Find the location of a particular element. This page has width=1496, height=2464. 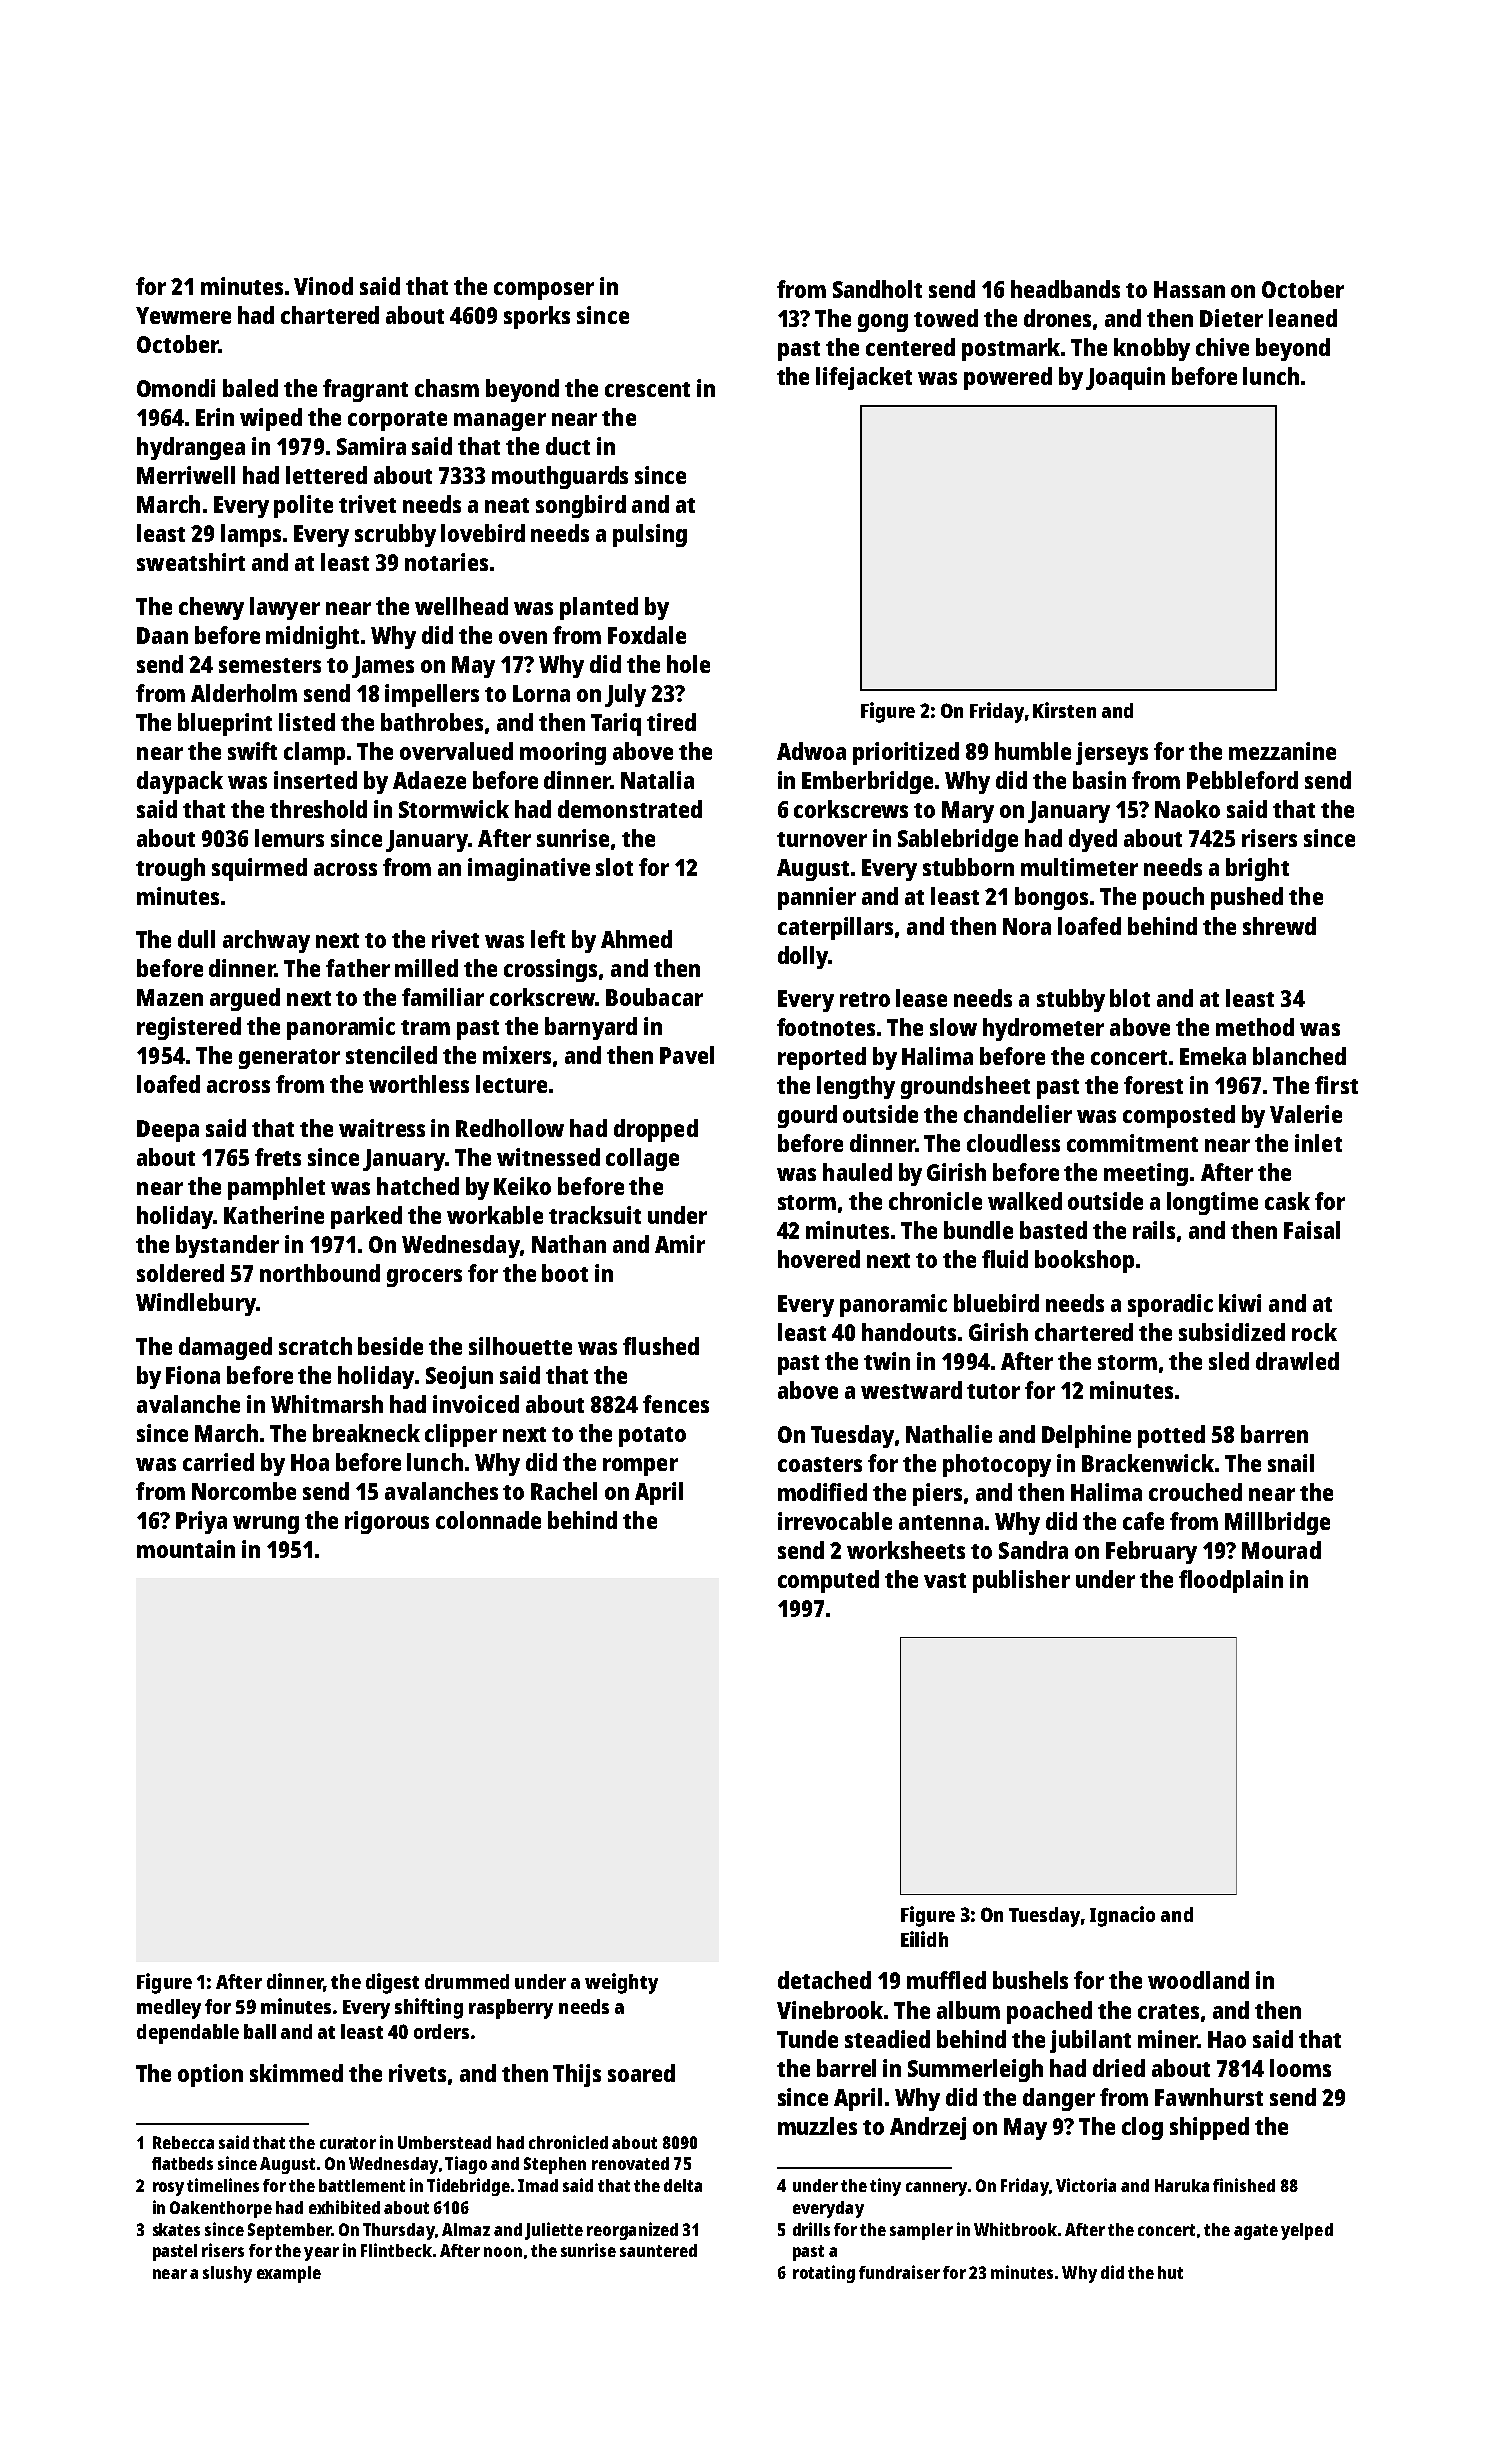

cloudless is located at coordinates (1013, 1143).
